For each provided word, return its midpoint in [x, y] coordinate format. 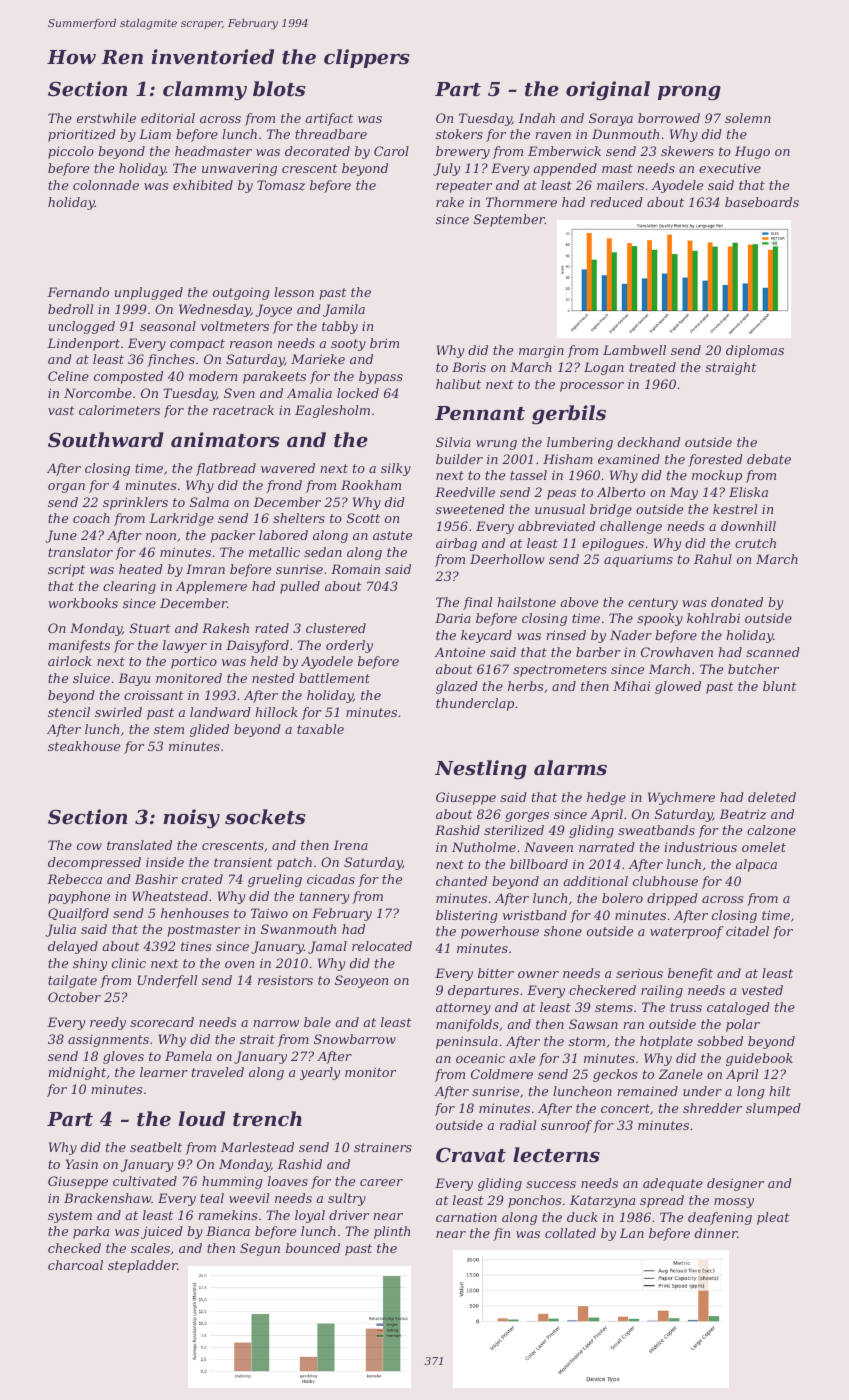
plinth [392, 1232]
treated [652, 367]
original [608, 91]
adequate [673, 1184]
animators [225, 440]
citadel [747, 931]
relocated [382, 946]
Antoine [459, 652]
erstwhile [106, 118]
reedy [108, 1023]
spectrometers [560, 671]
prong [689, 93]
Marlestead [257, 1147]
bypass [381, 377]
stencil [69, 712]
